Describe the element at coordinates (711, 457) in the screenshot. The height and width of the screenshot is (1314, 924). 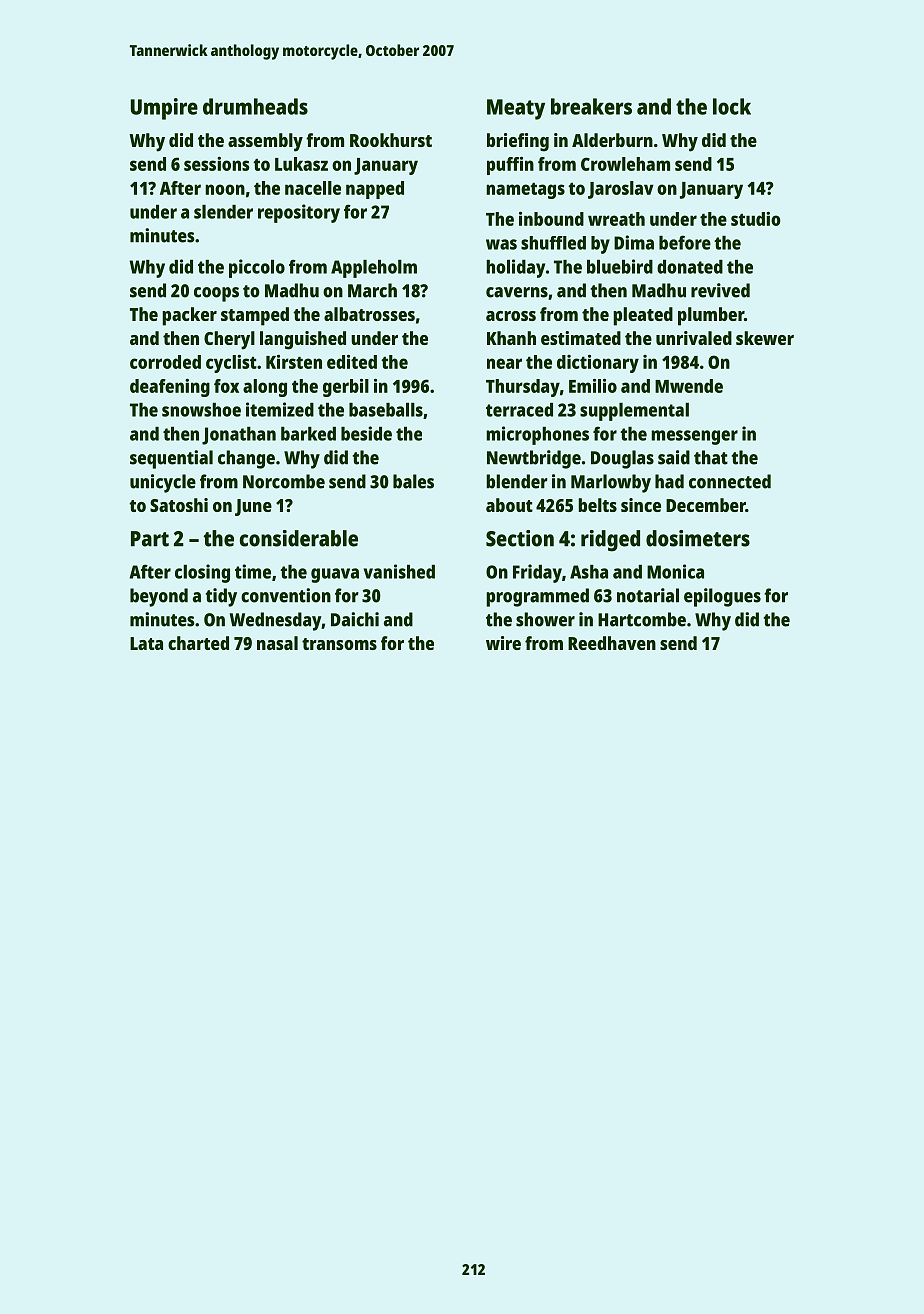
I see `that` at that location.
